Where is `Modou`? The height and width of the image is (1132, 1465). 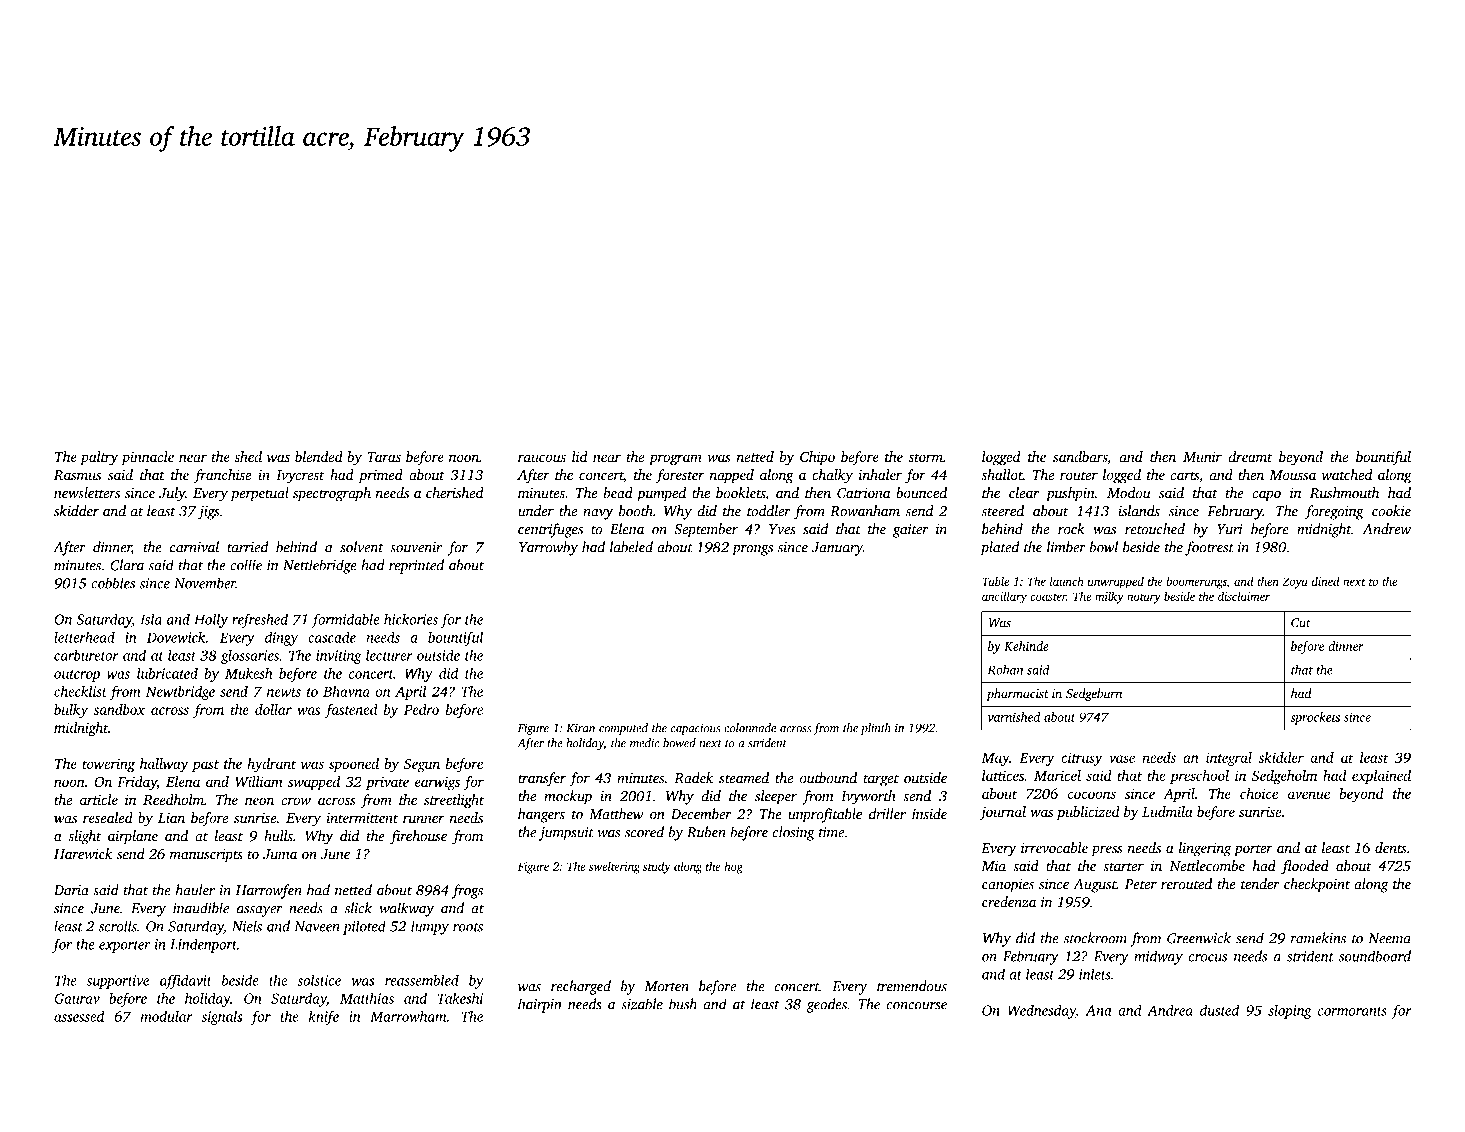
Modou is located at coordinates (1129, 493).
